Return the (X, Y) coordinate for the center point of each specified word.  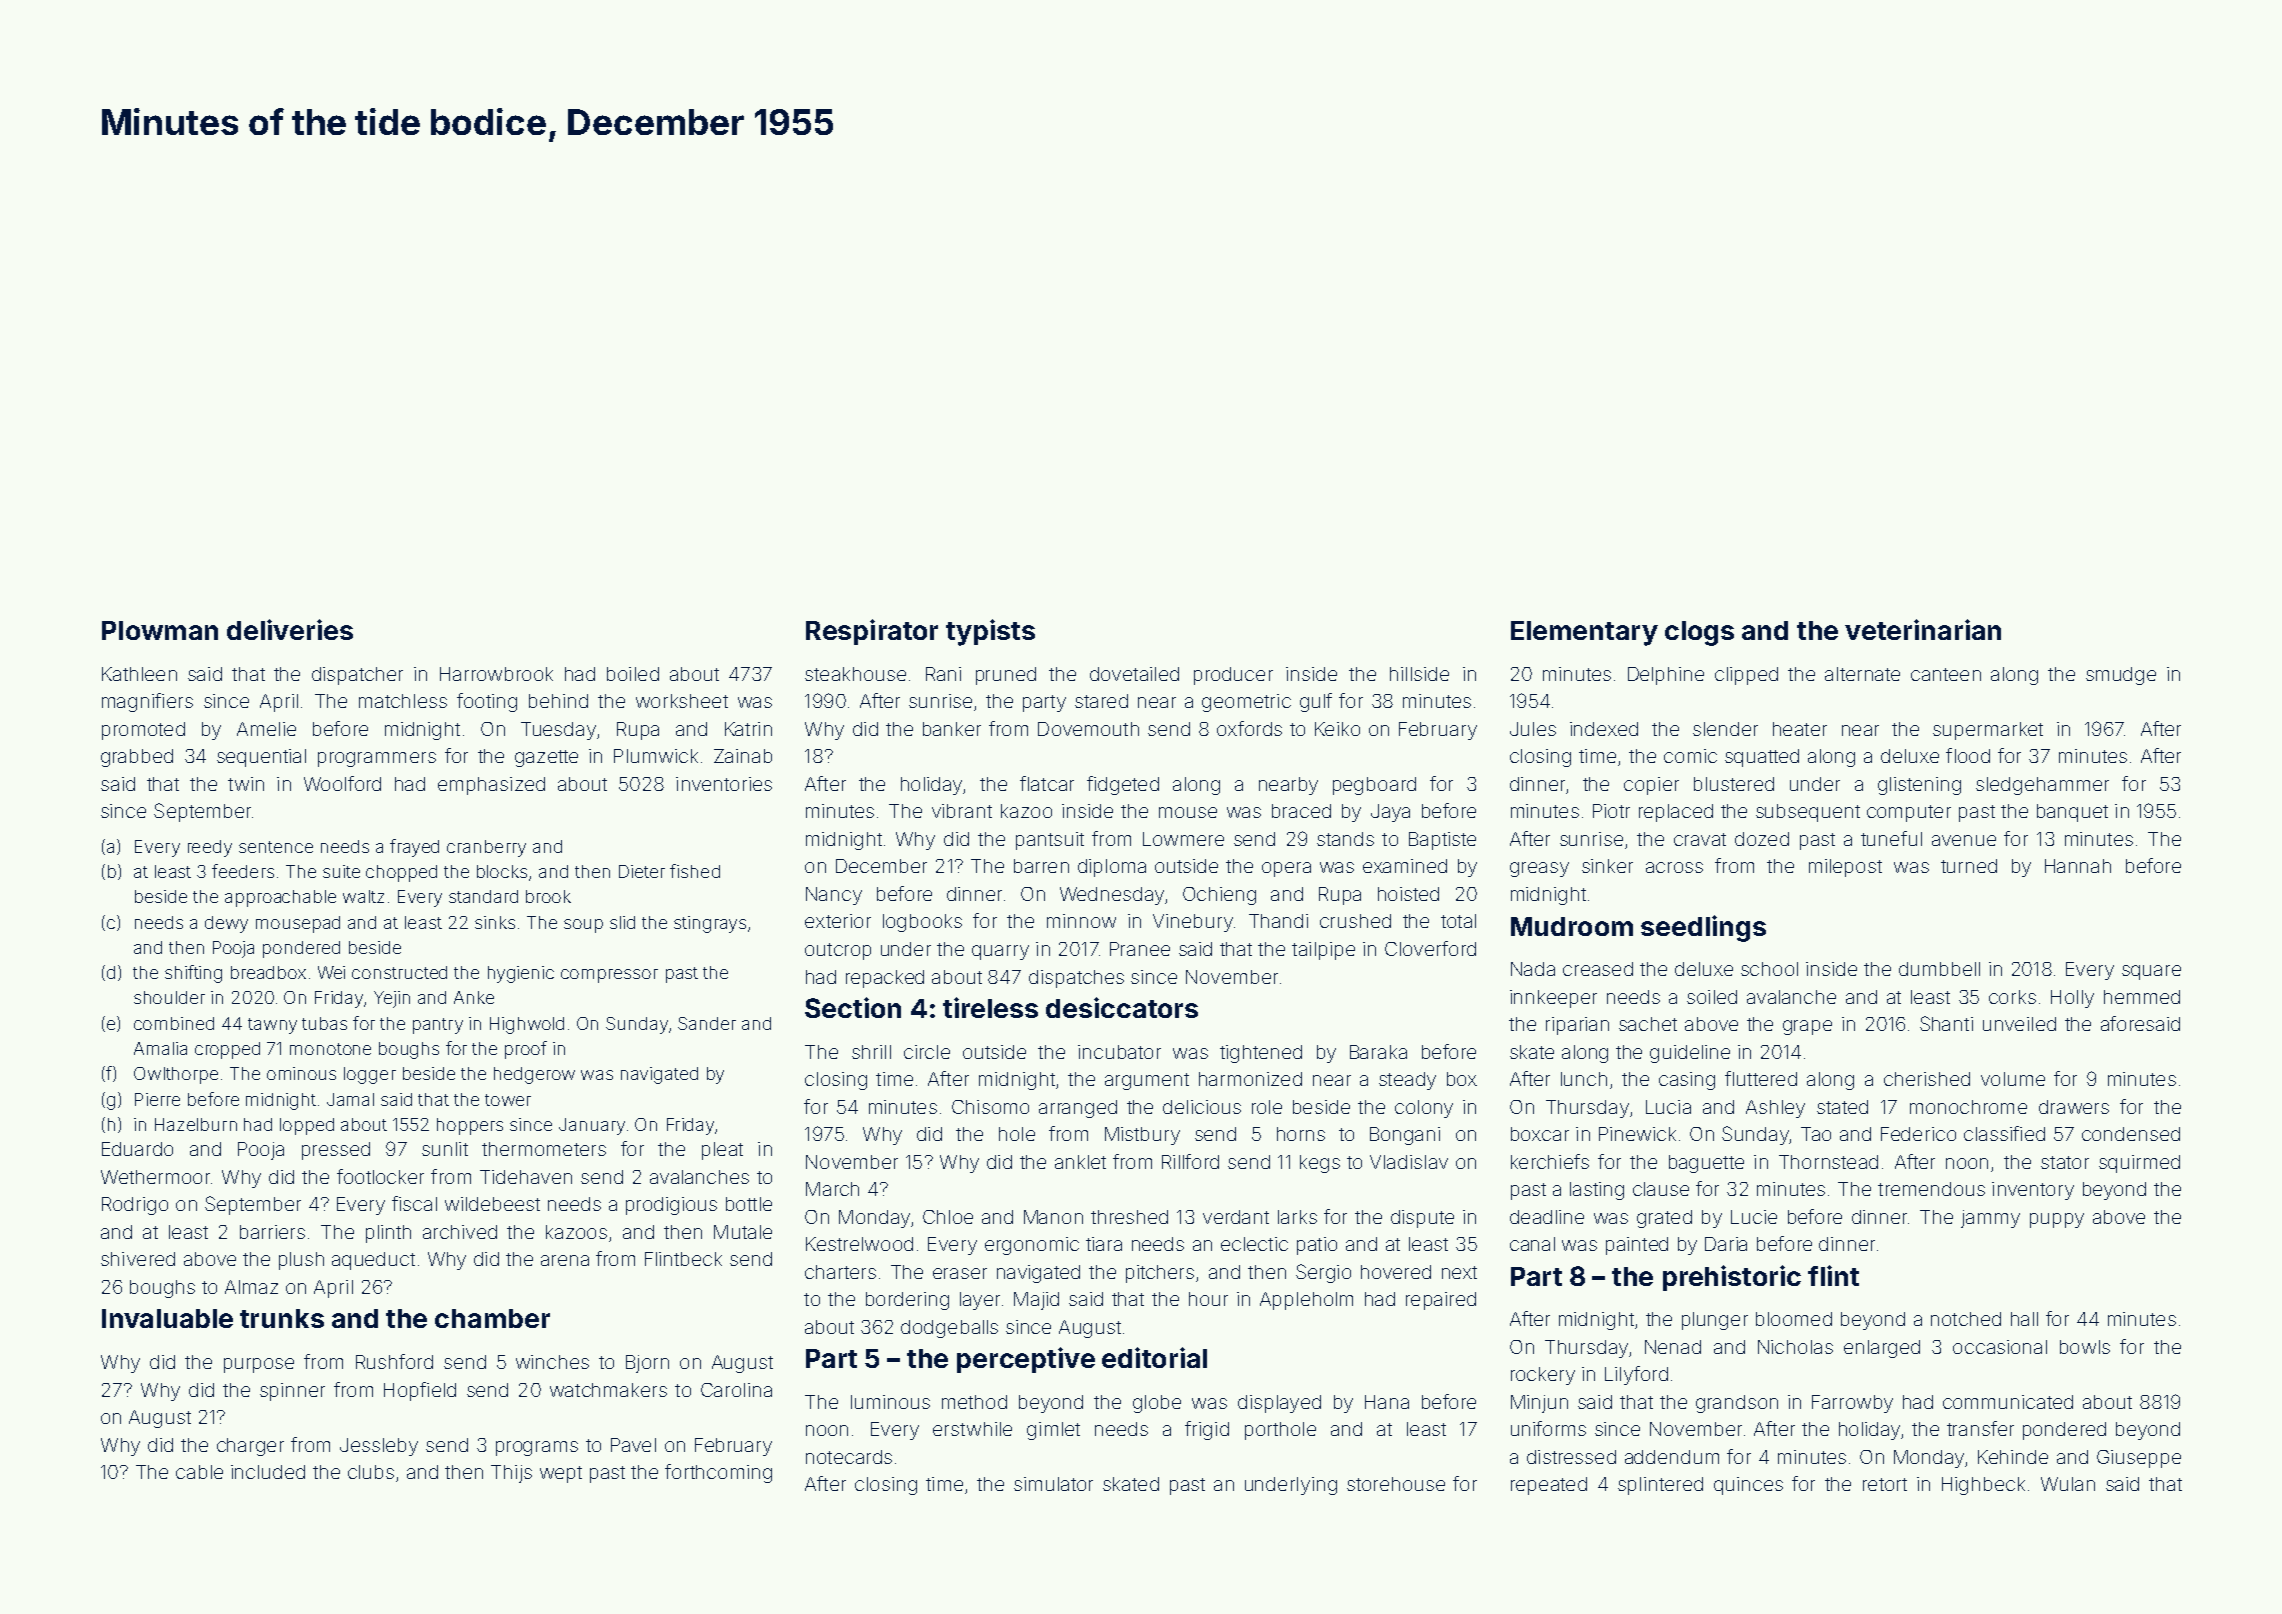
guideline (1690, 1054)
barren (1041, 866)
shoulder (169, 997)
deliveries (290, 629)
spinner (292, 1392)
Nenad (1673, 1347)
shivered (138, 1259)
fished (695, 871)
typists (990, 632)
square (2151, 972)
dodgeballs (949, 1329)
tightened (1261, 1054)
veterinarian (1923, 629)
